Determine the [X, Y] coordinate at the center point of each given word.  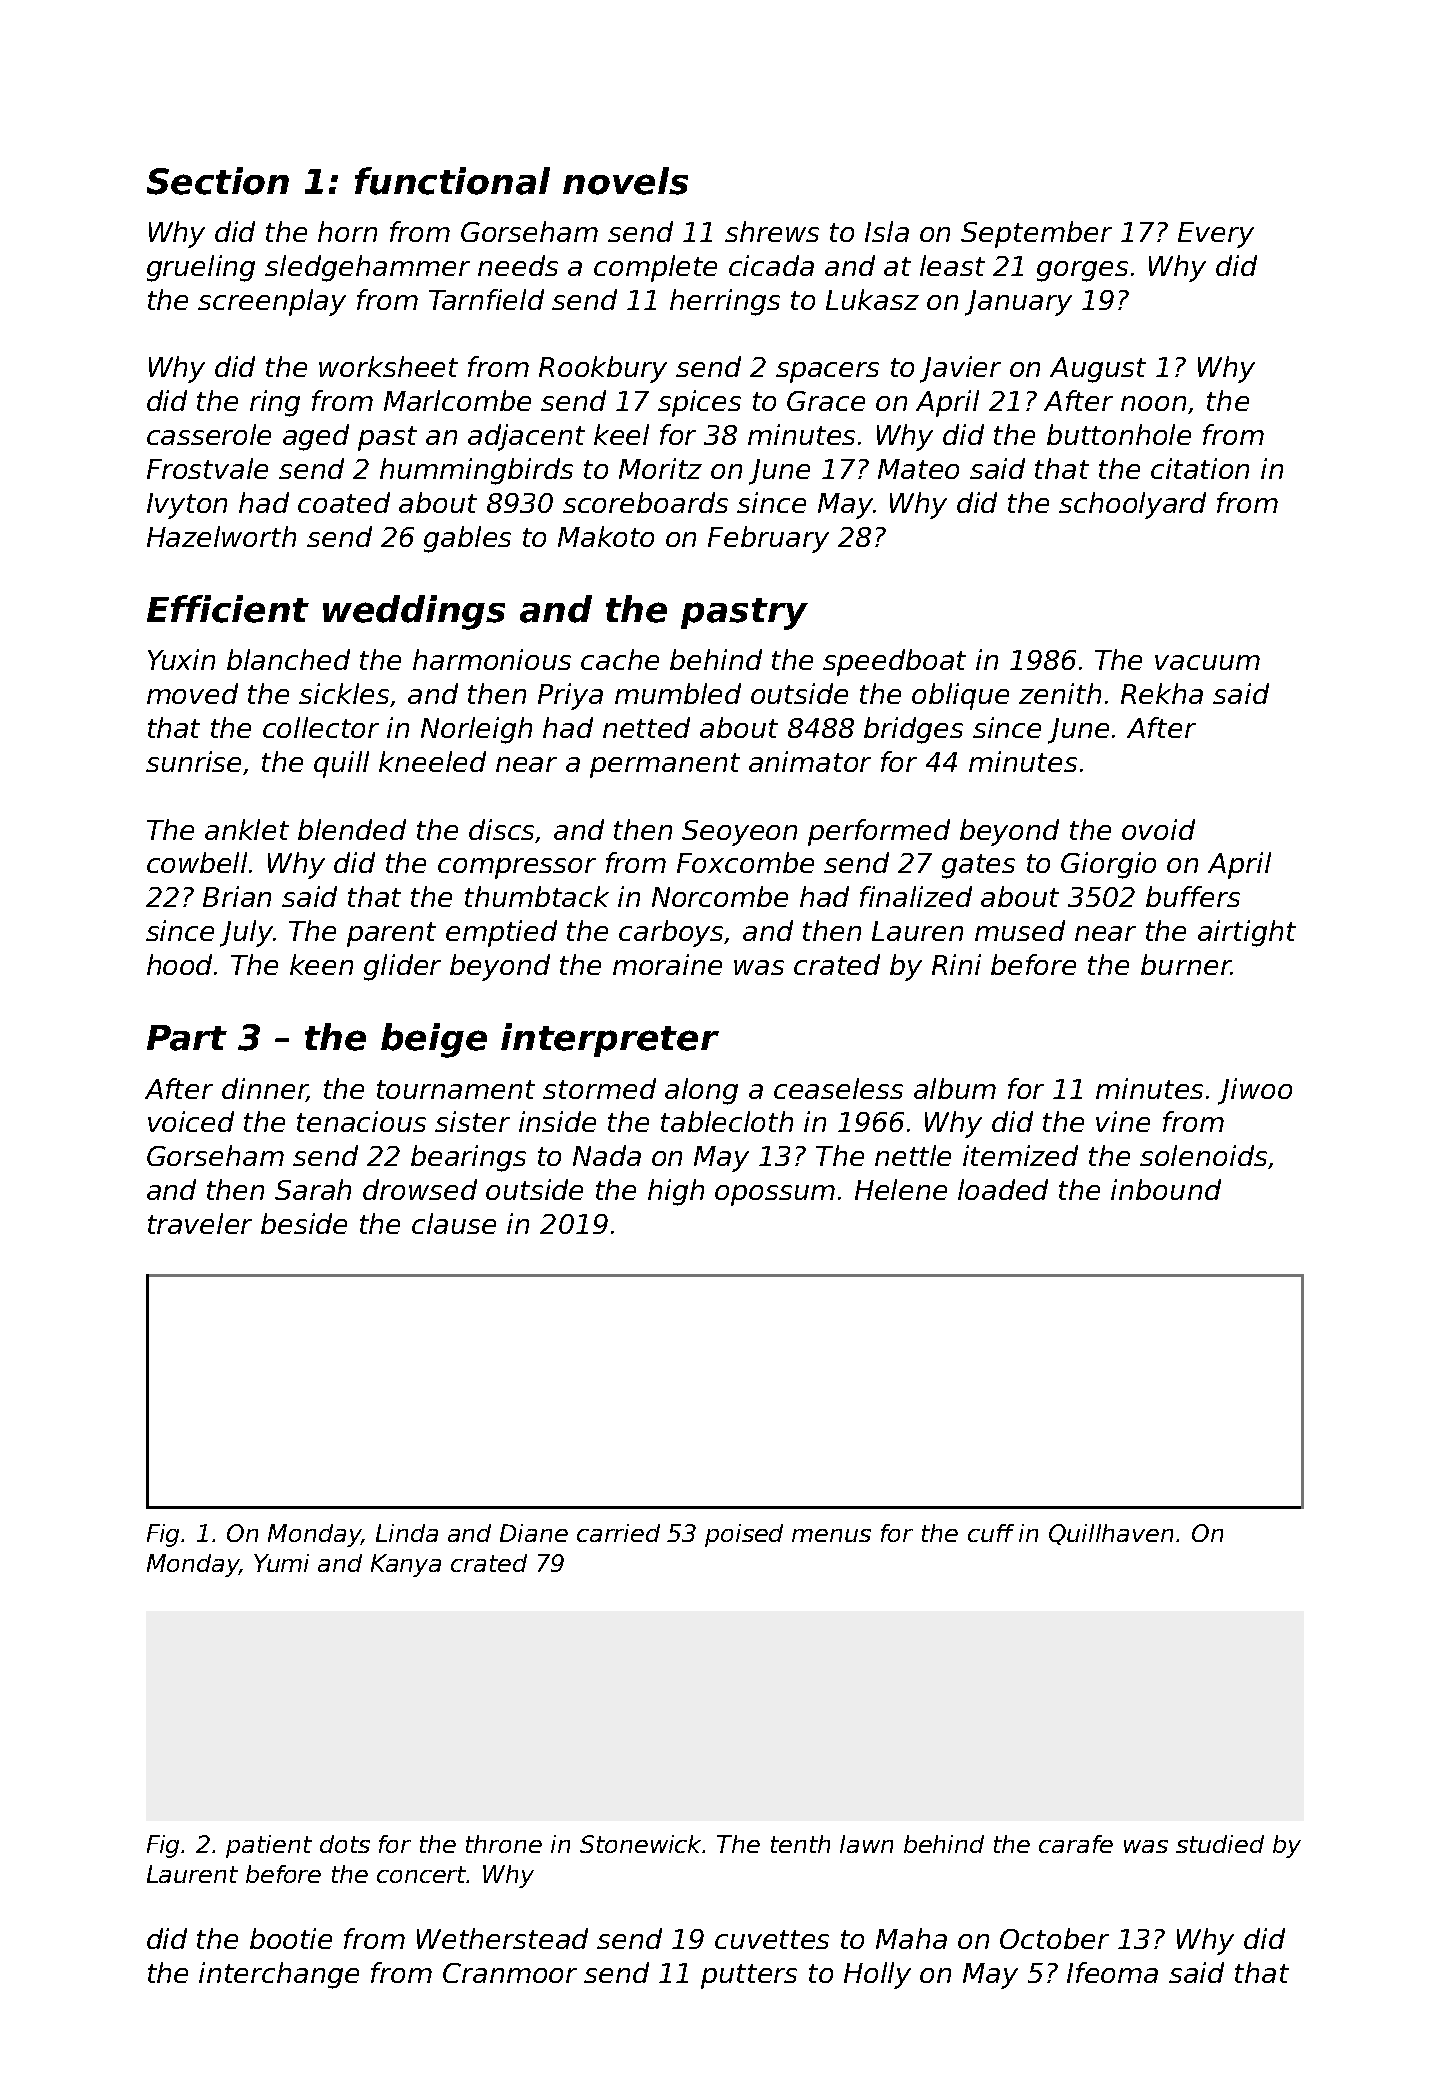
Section [218, 181]
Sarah [313, 1189]
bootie [291, 1938]
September [1036, 234]
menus [831, 1535]
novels [625, 181]
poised [744, 1535]
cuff [991, 1533]
